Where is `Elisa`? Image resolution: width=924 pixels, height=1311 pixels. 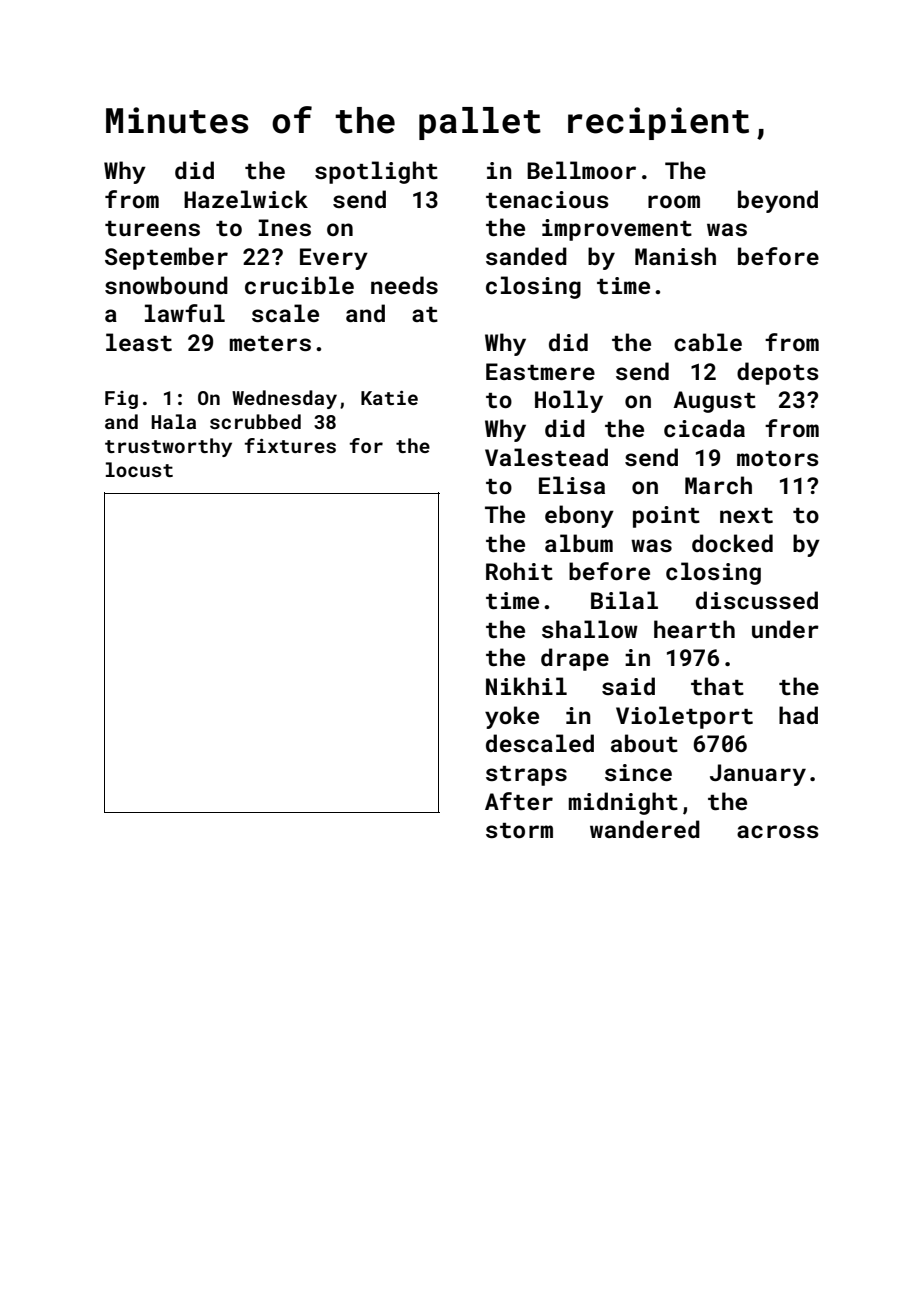 Elisa is located at coordinates (572, 485).
